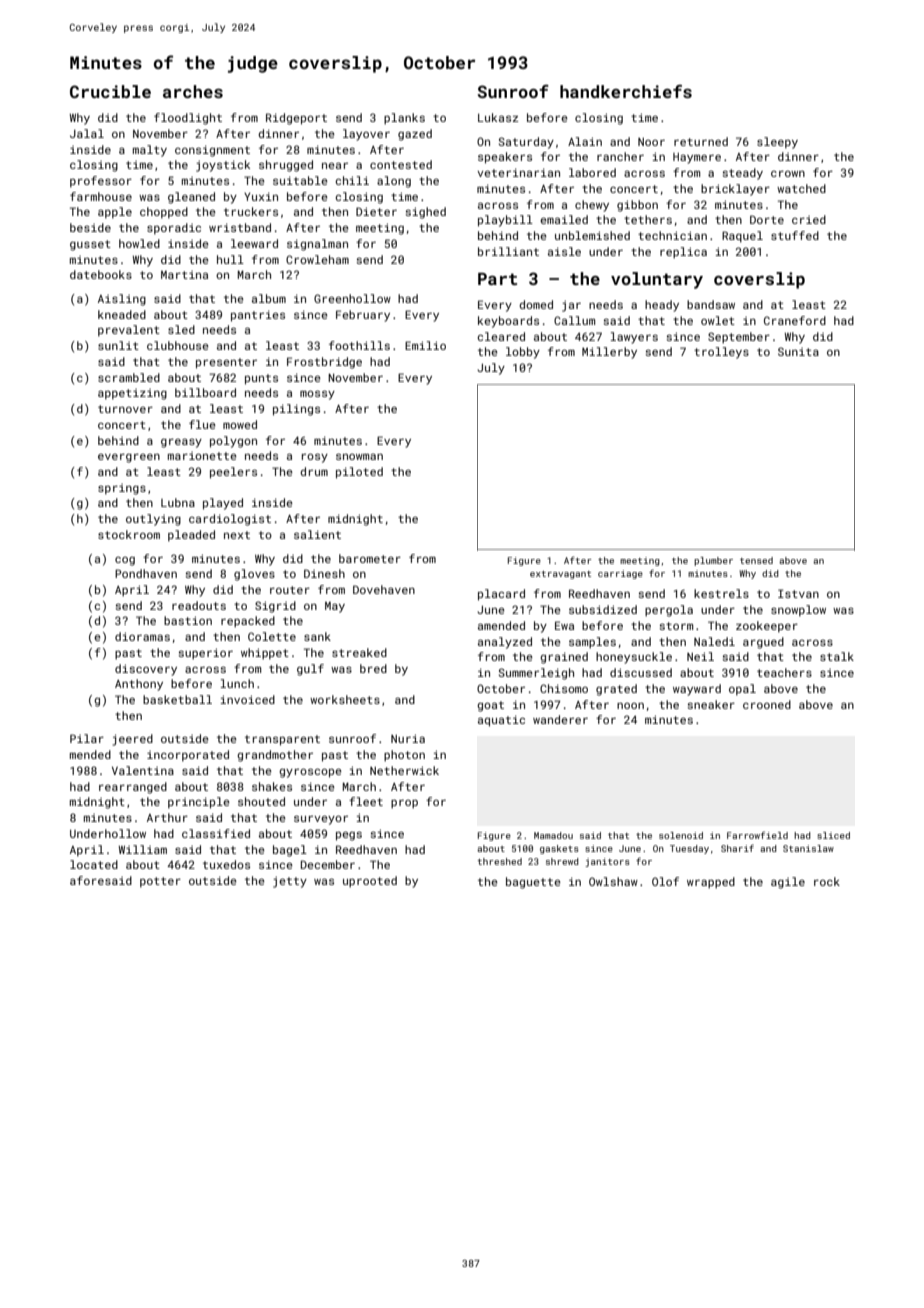  I want to click on Millerby, so click(609, 353).
